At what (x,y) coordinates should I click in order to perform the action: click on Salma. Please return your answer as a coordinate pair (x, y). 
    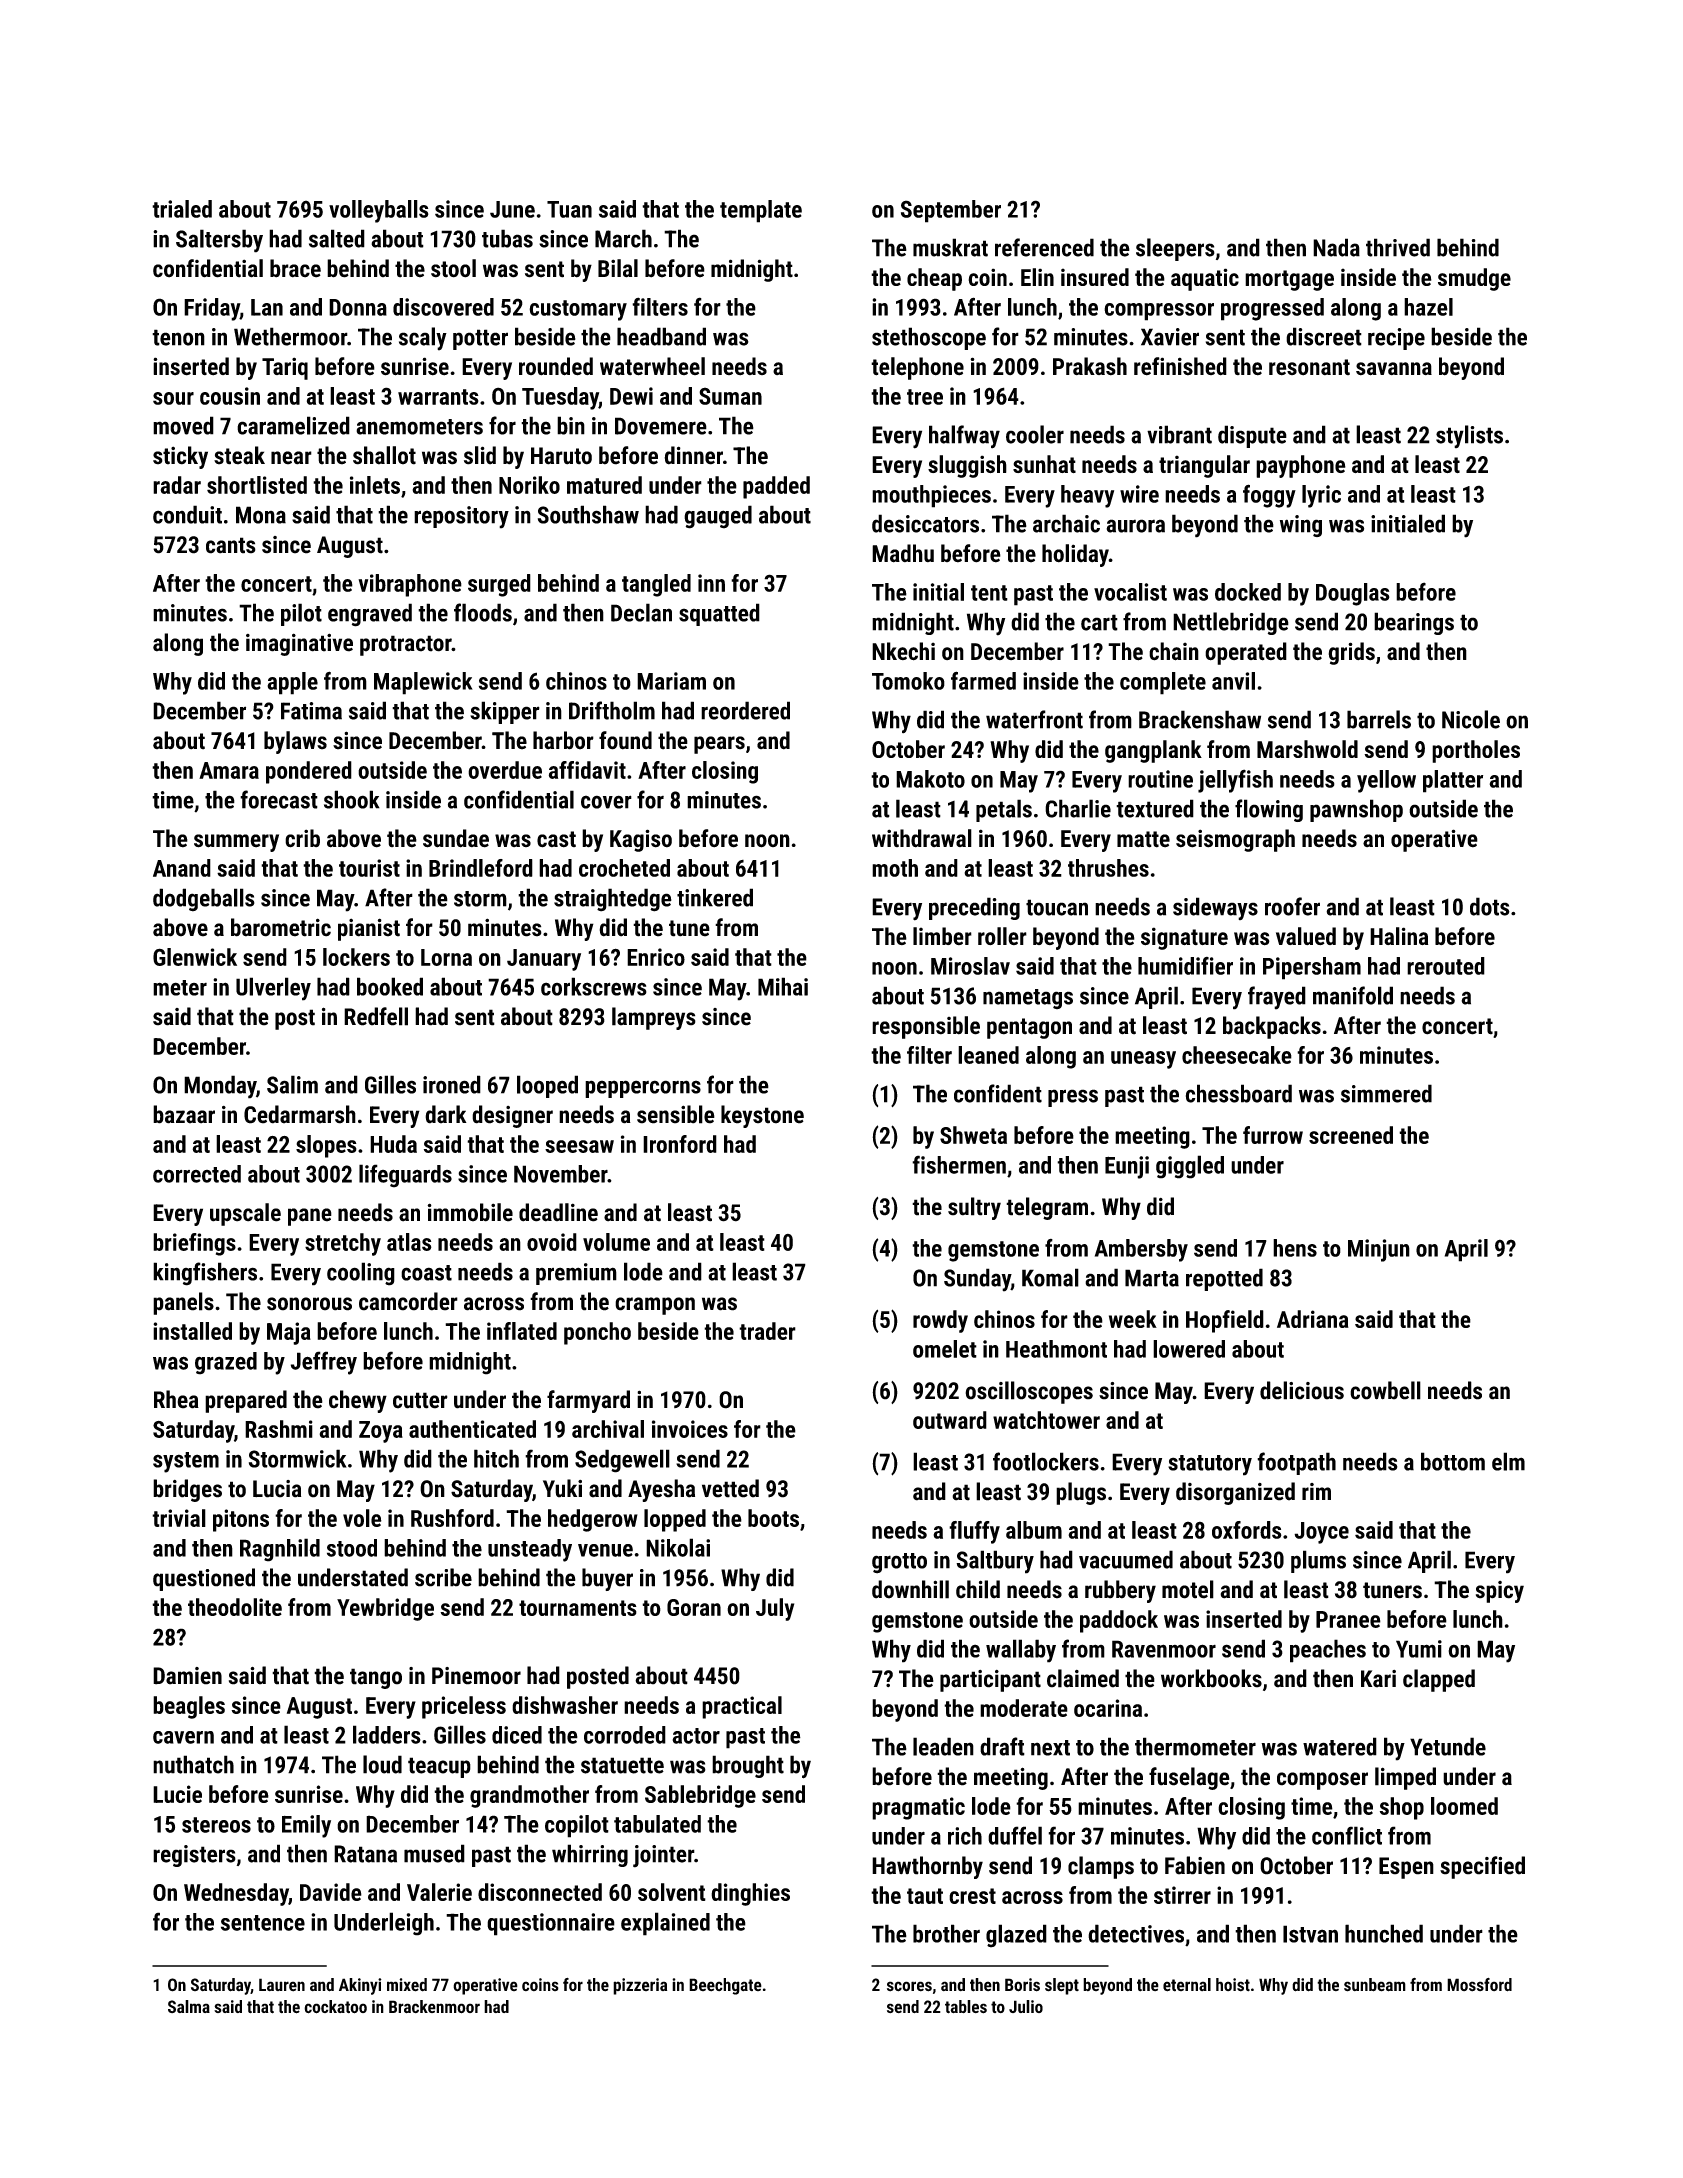
    Looking at the image, I should click on (189, 2006).
